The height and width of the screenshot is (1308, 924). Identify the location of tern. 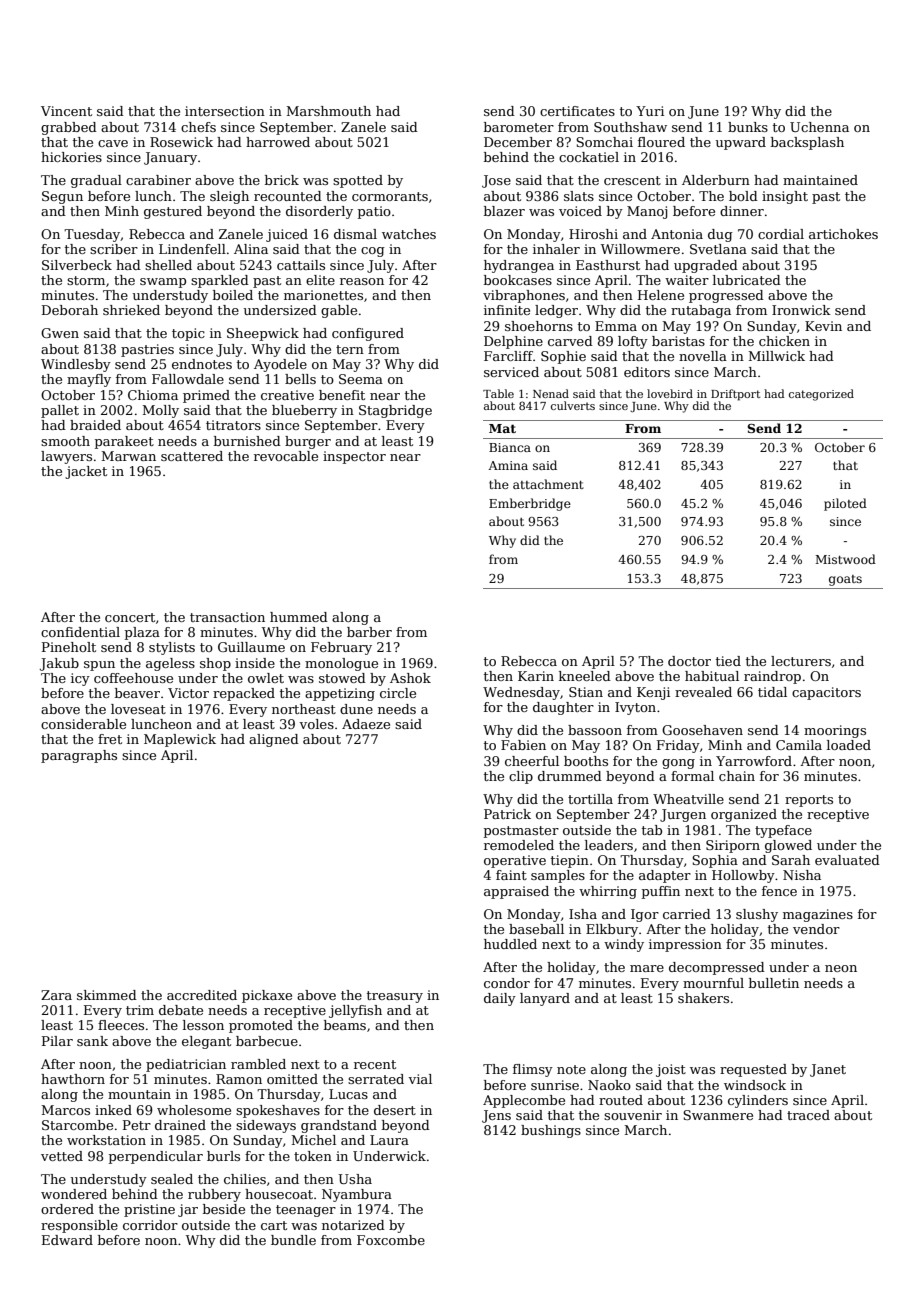
(350, 349).
